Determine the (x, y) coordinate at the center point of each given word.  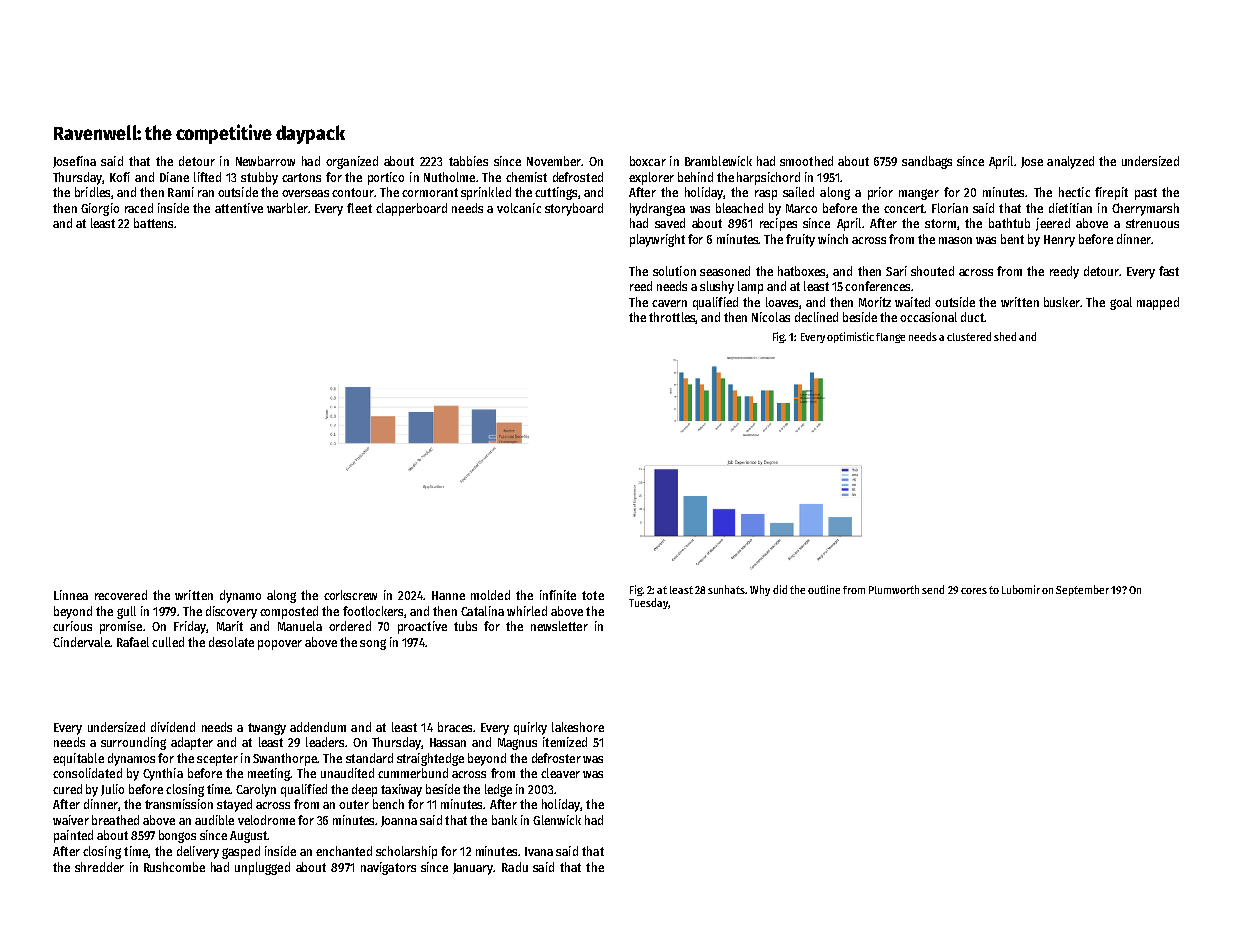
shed (1005, 336)
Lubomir (1021, 589)
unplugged (262, 868)
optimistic (850, 337)
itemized (565, 742)
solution (674, 271)
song (373, 644)
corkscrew (350, 595)
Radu (515, 867)
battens (153, 223)
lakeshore (578, 727)
